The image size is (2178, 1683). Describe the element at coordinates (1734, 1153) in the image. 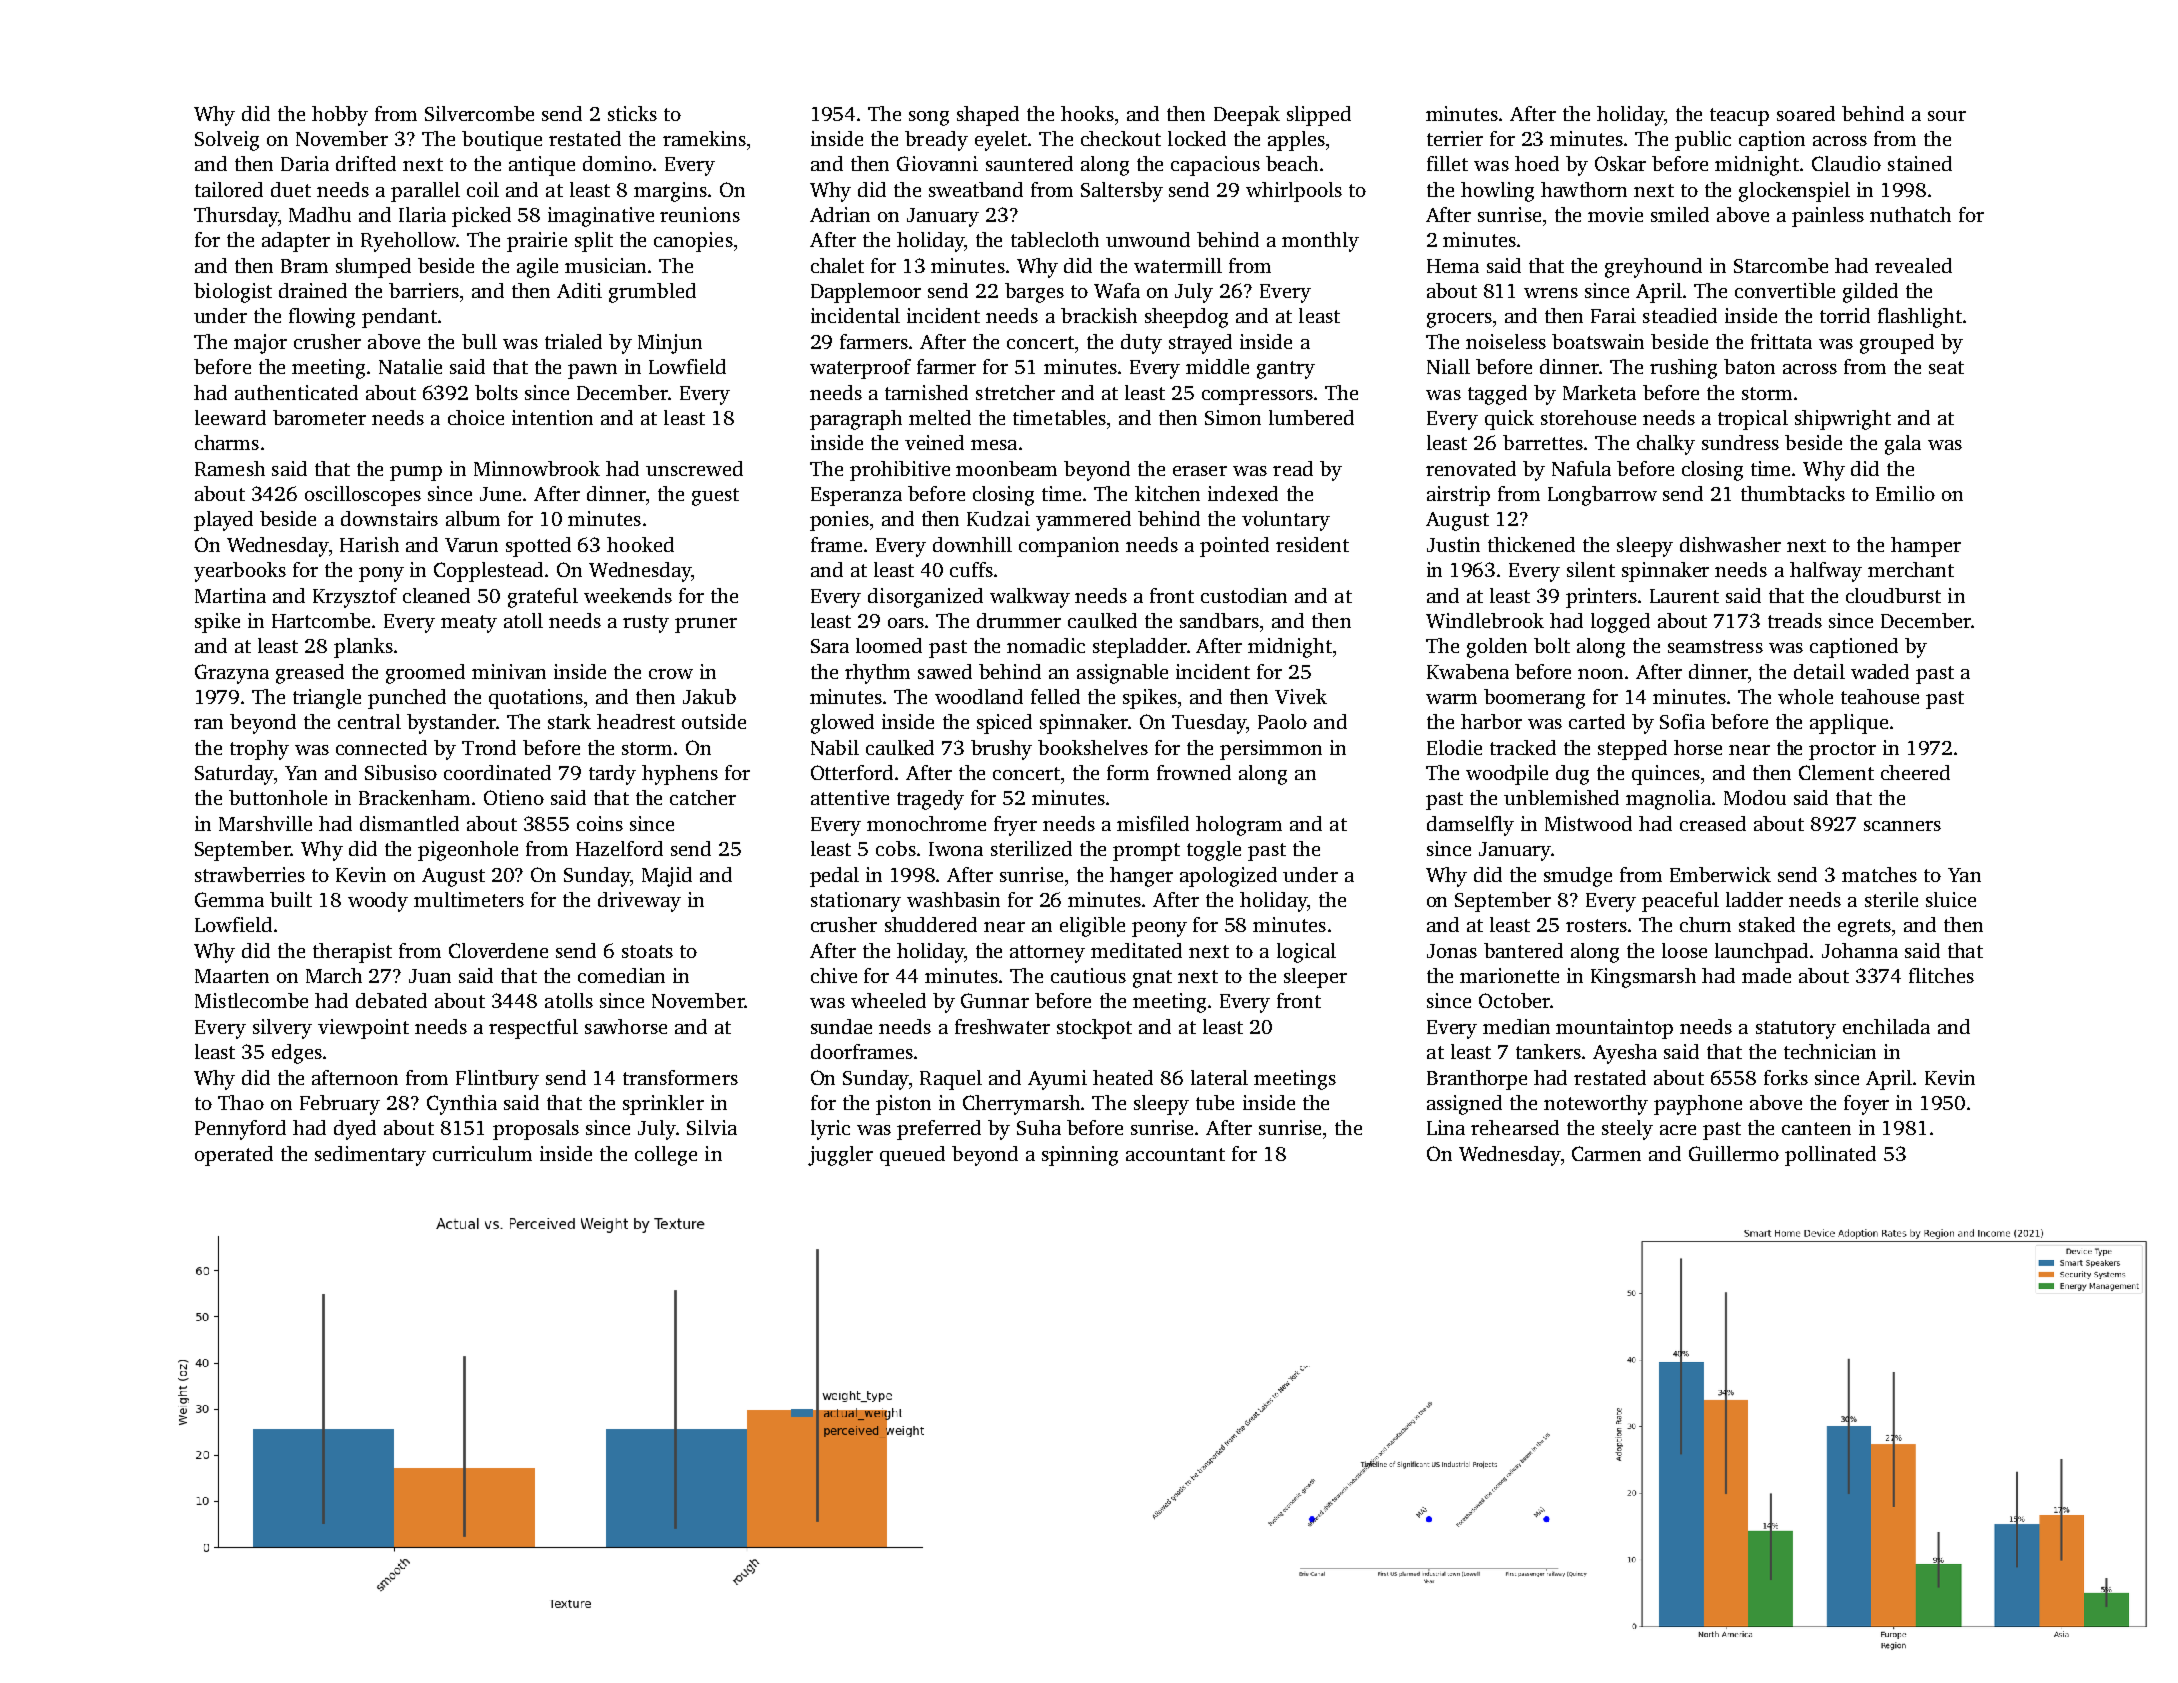

I see `Guillermo` at that location.
